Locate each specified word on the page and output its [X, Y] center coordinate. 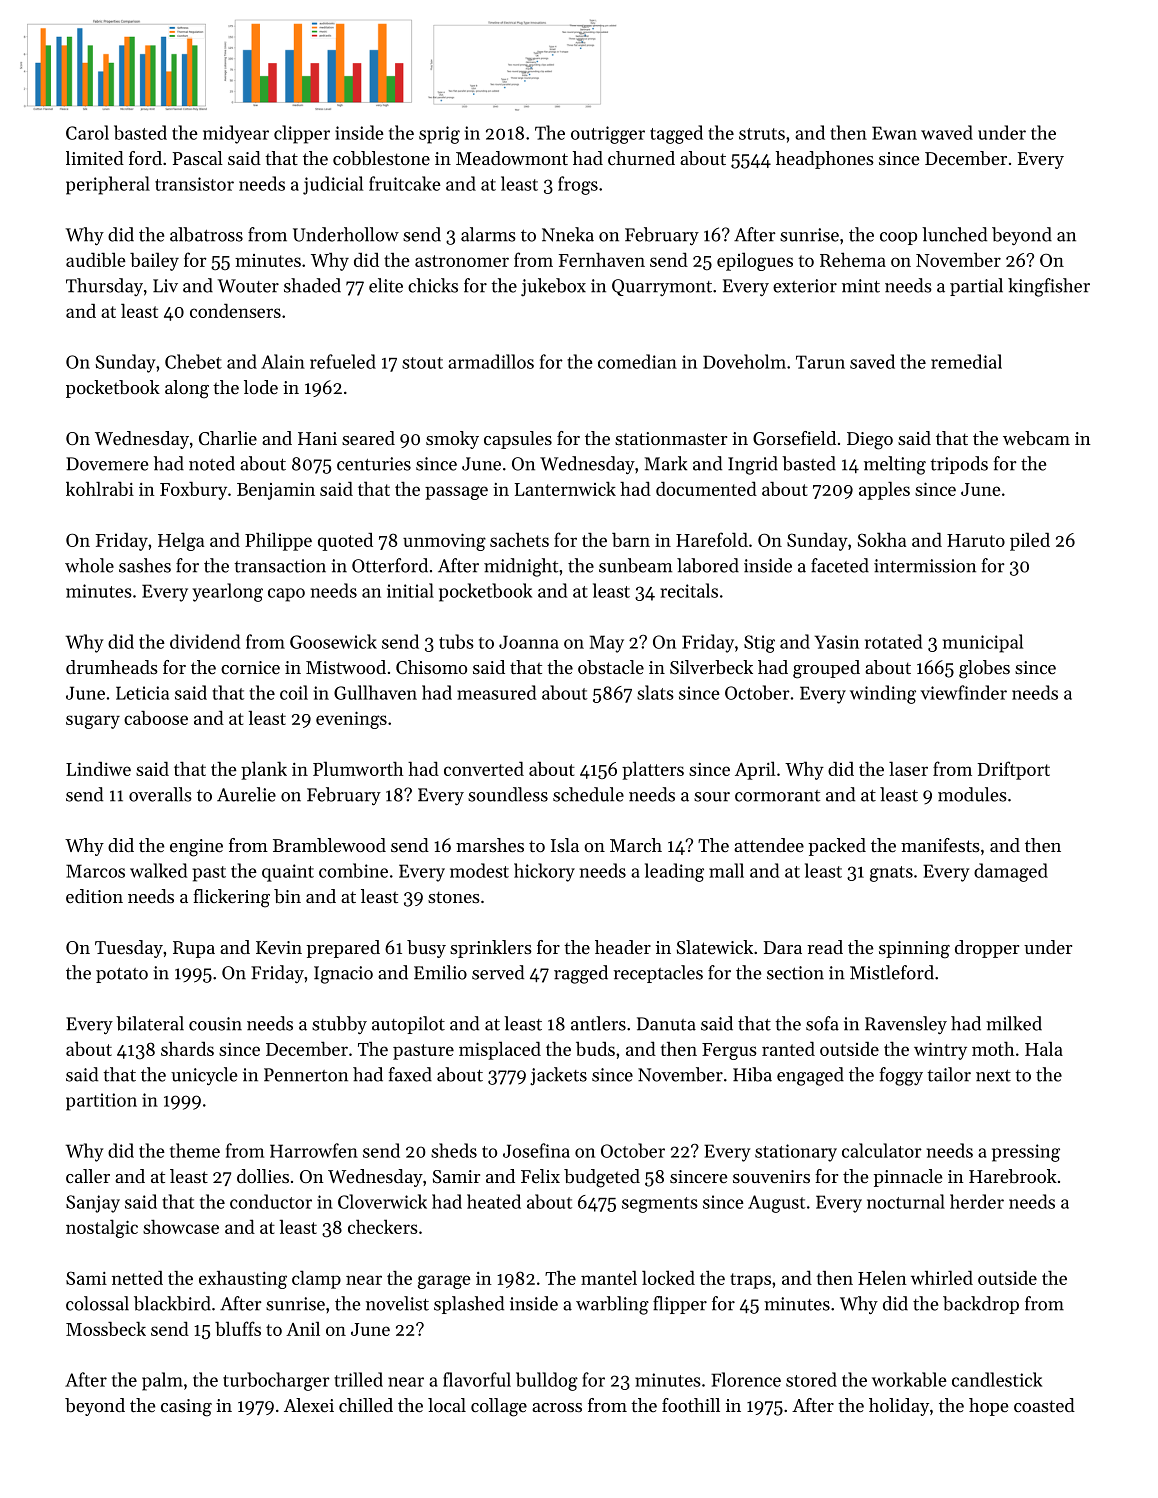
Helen [882, 1277]
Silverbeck [711, 667]
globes [984, 669]
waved [947, 132]
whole [89, 565]
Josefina [536, 1150]
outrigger [608, 135]
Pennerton [306, 1075]
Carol [87, 132]
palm [162, 1381]
